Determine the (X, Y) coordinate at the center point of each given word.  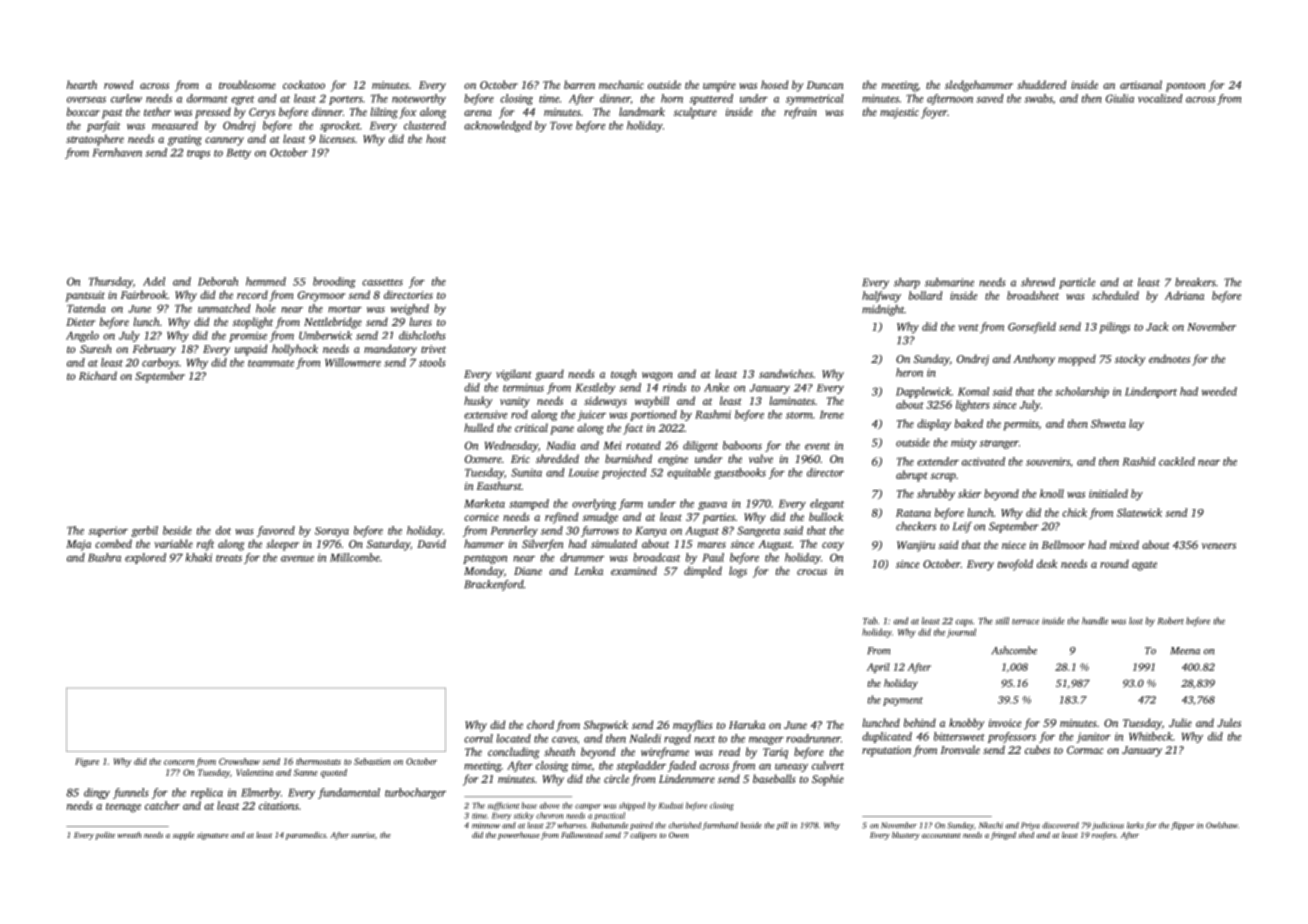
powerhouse (519, 836)
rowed (118, 84)
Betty (238, 154)
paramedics (306, 836)
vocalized (1160, 98)
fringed (1003, 836)
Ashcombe (1014, 650)
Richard (98, 375)
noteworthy (419, 99)
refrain (800, 113)
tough (624, 375)
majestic (899, 113)
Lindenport (1151, 392)
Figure (87, 762)
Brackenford (494, 585)
